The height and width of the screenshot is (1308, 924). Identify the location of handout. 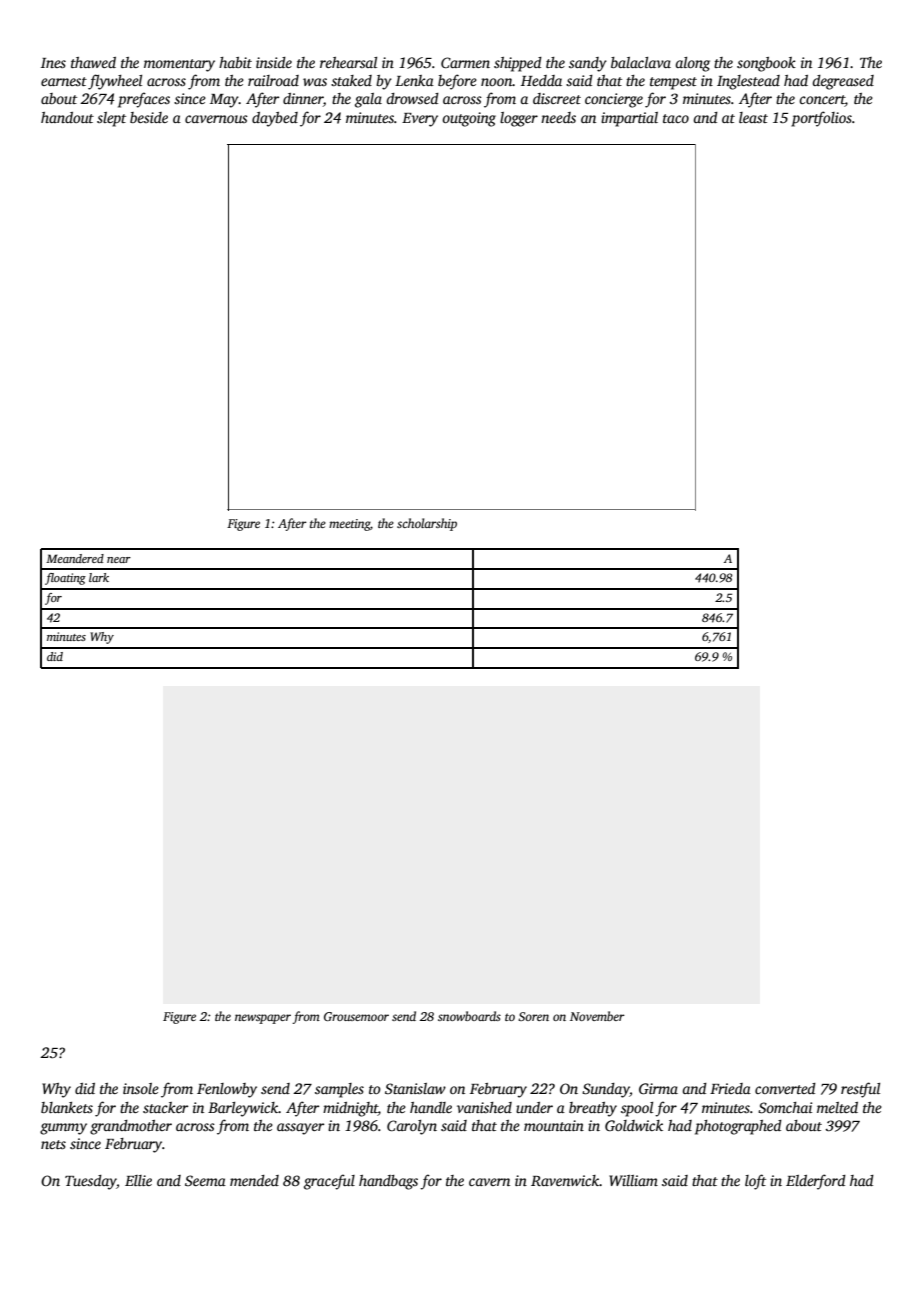
(67, 117).
